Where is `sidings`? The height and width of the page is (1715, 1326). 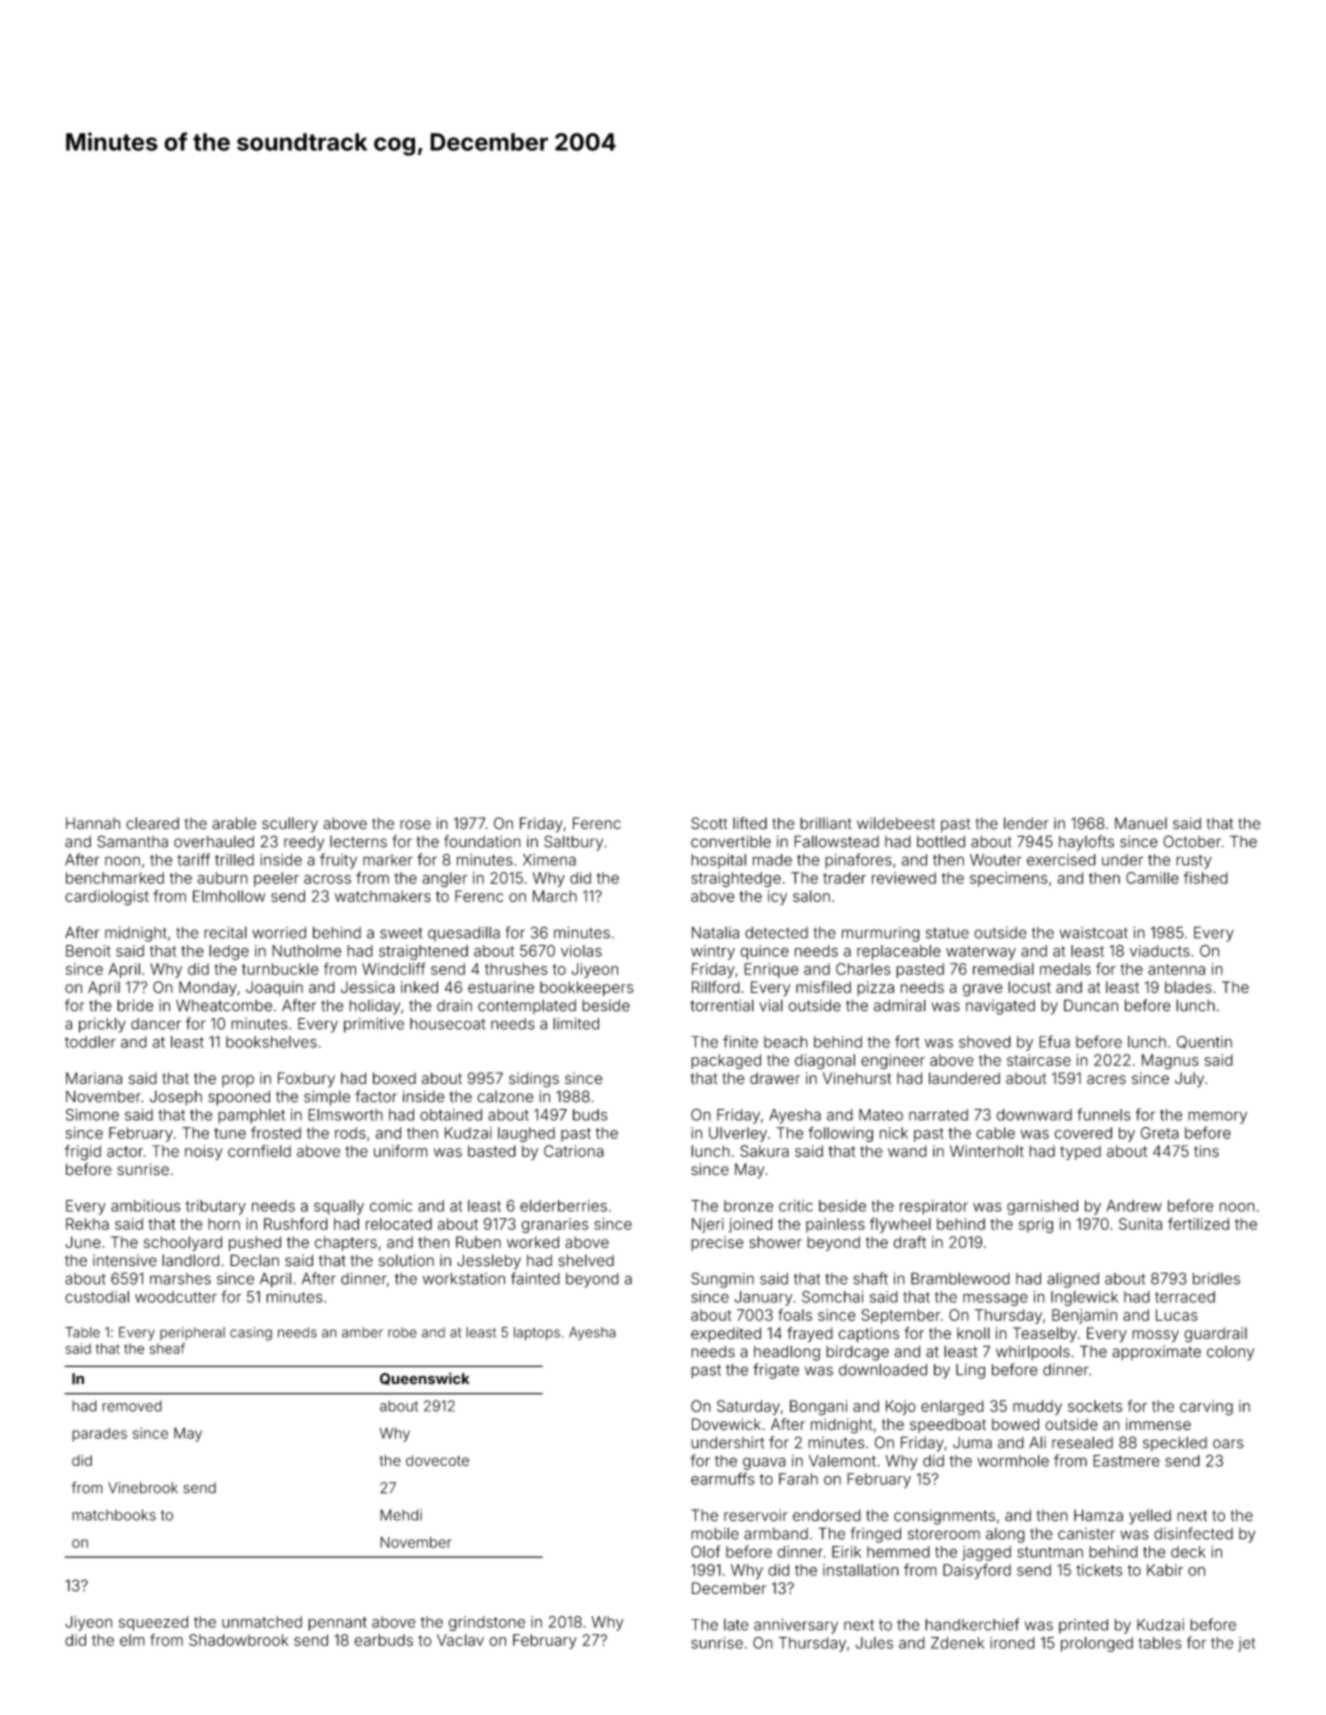 sidings is located at coordinates (534, 1080).
